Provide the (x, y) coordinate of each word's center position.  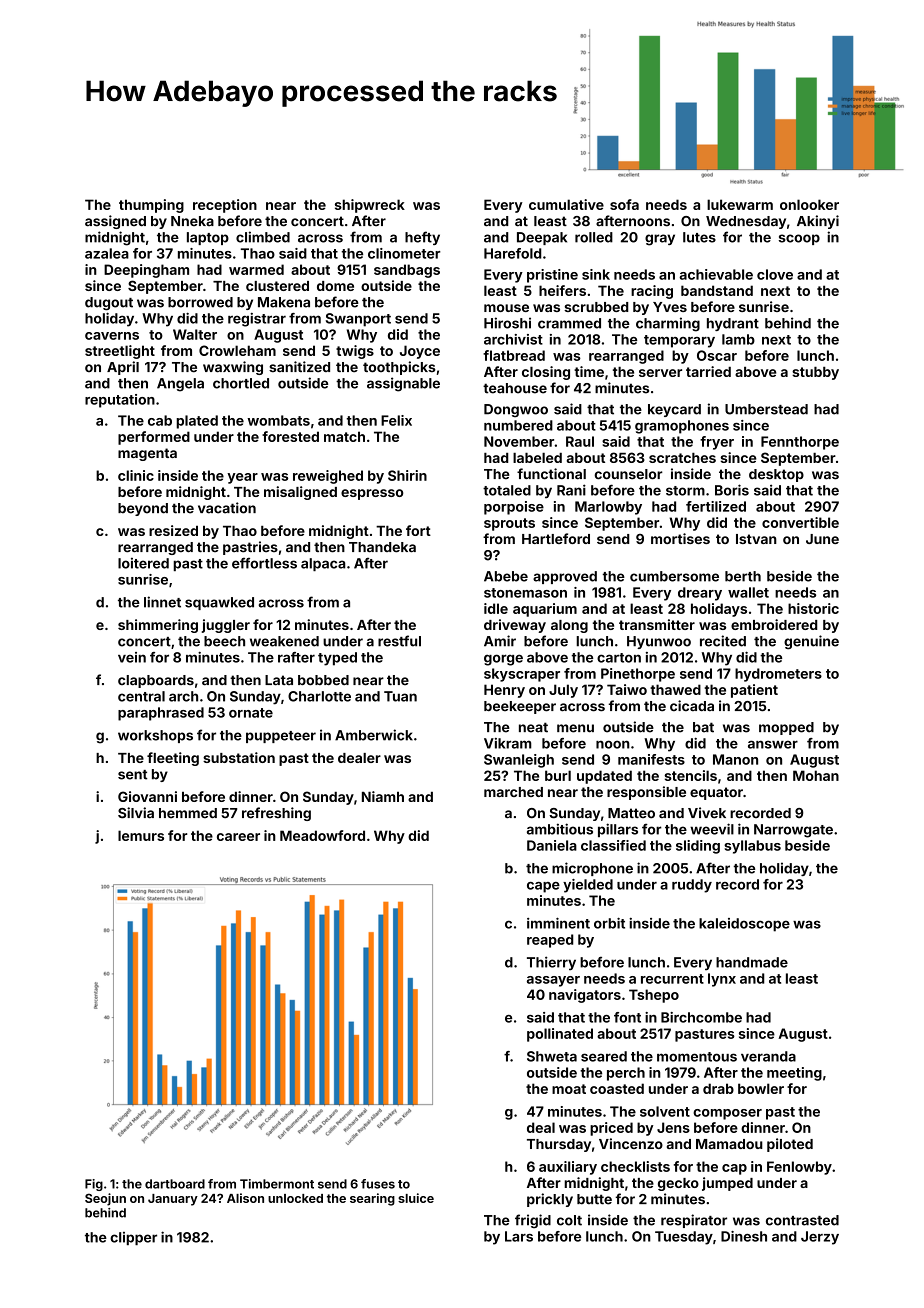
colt (569, 1220)
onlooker (809, 204)
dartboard (175, 1184)
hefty (422, 238)
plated (197, 422)
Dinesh (744, 1236)
